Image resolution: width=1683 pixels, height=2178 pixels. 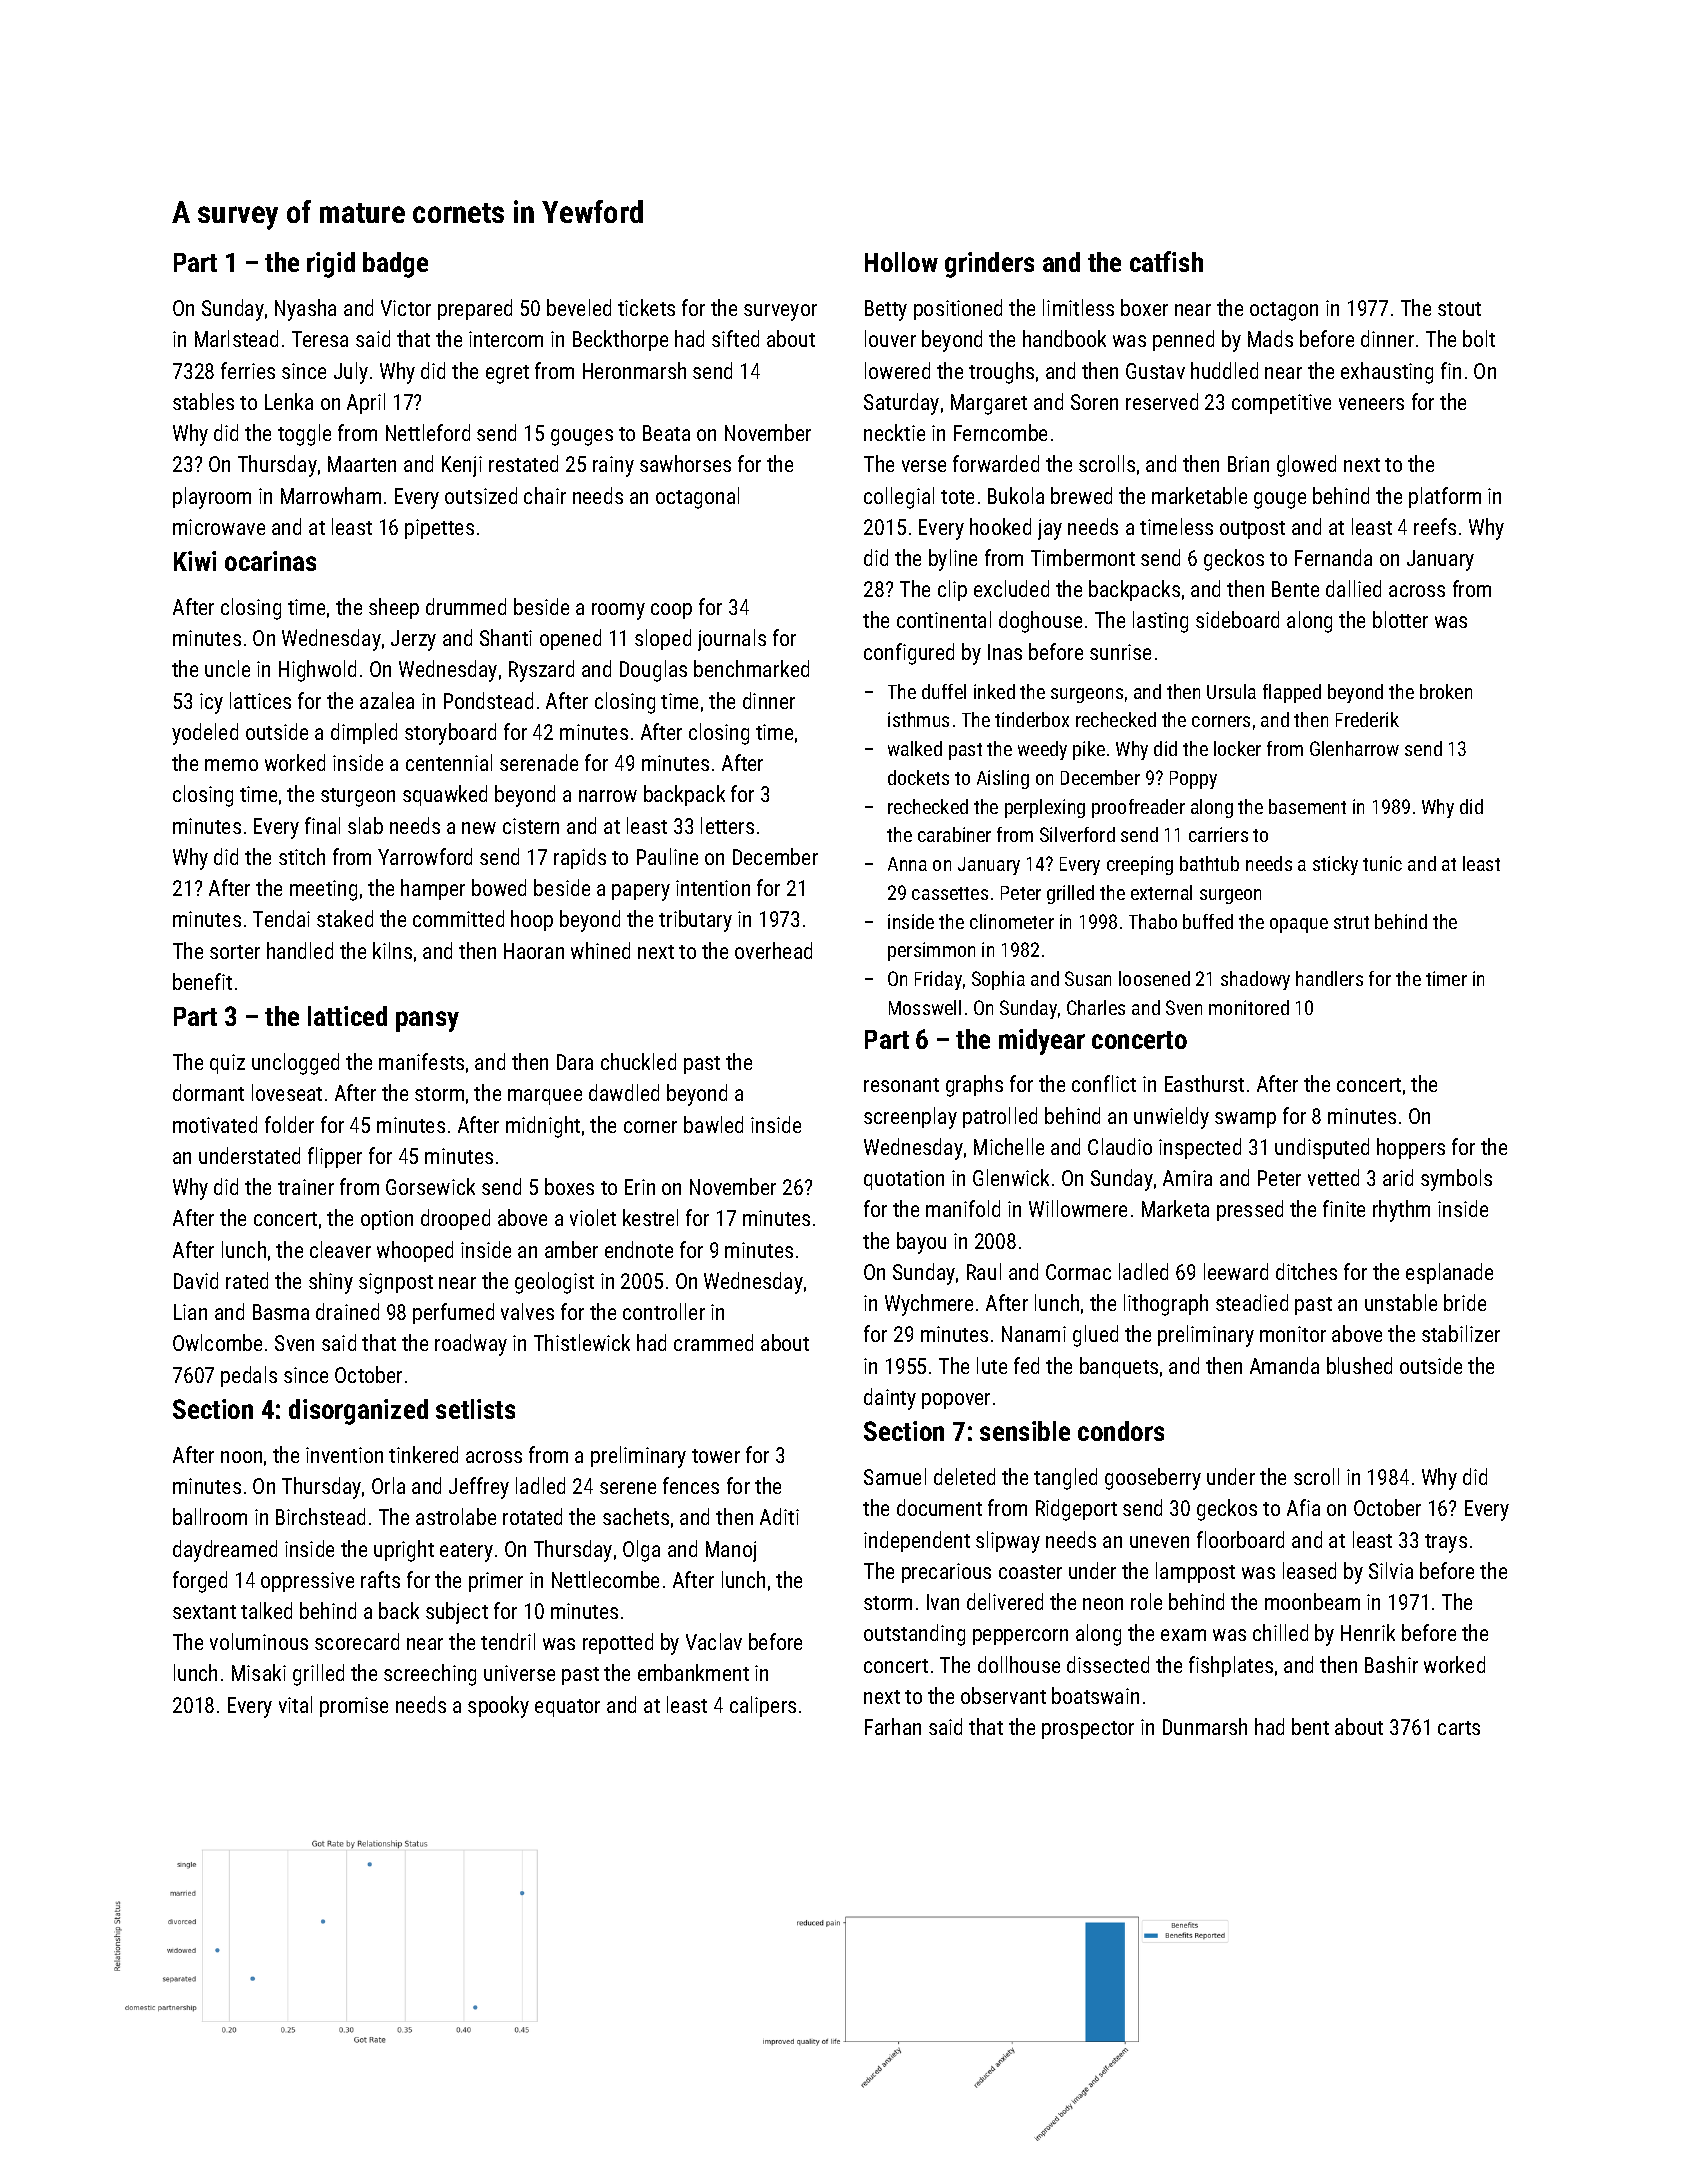 I want to click on undisputed, so click(x=1322, y=1148).
